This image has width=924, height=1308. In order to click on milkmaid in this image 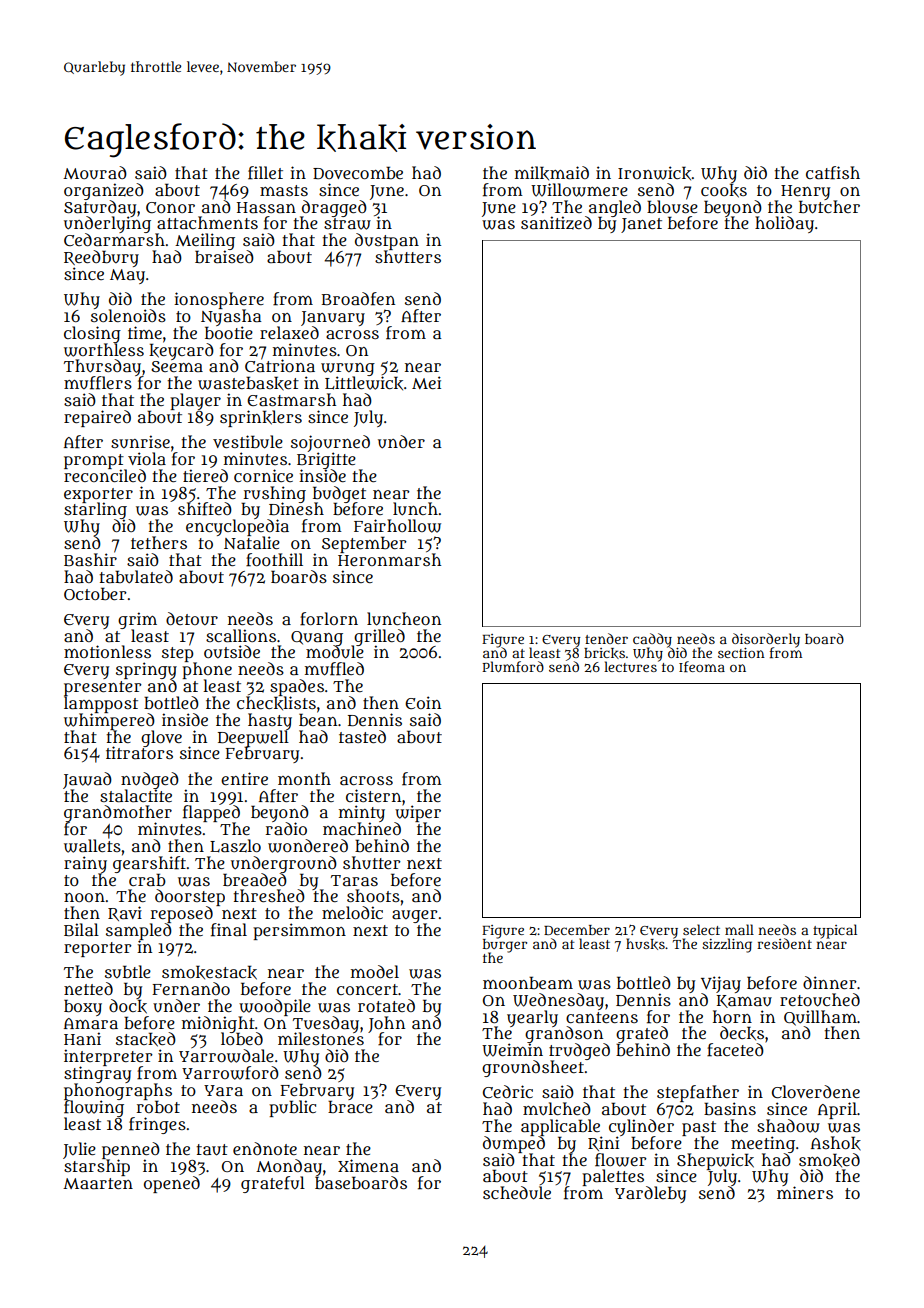, I will do `click(552, 173)`.
